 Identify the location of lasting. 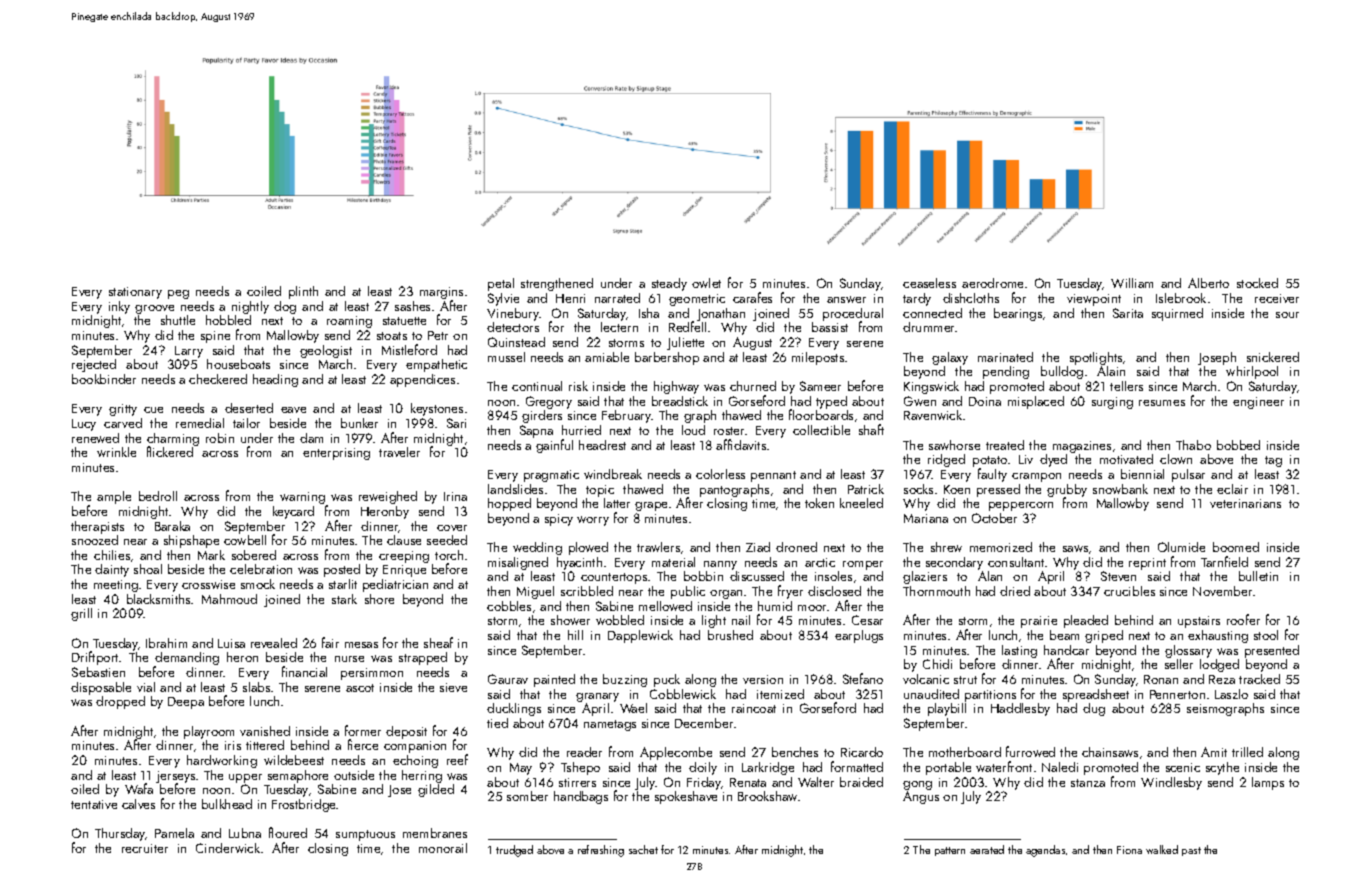
(1019, 651).
